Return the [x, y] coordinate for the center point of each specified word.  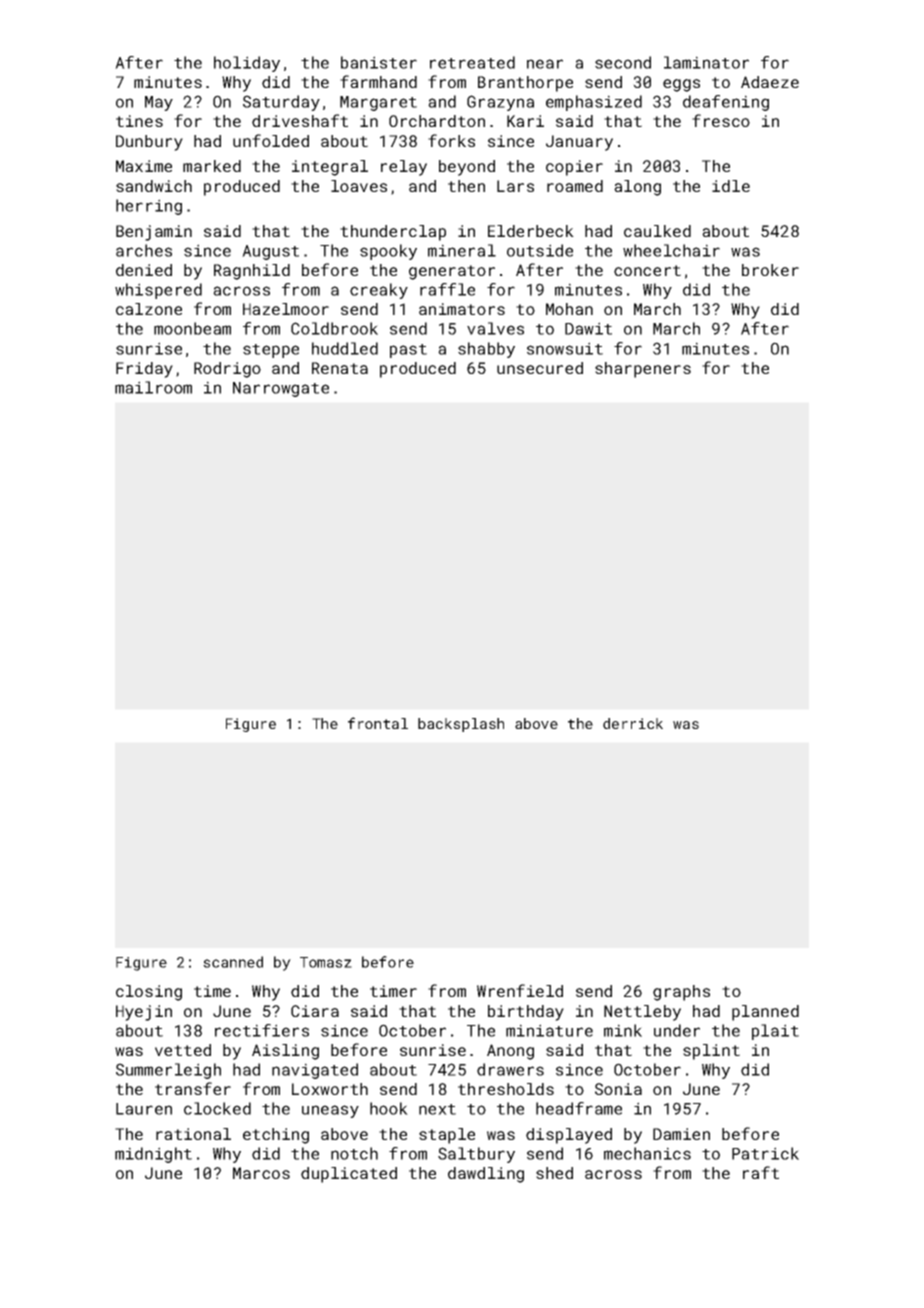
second [623, 62]
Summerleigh [168, 1071]
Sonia [618, 1089]
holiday [247, 64]
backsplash [461, 725]
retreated [472, 62]
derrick [633, 723]
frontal [378, 723]
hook [389, 1108]
